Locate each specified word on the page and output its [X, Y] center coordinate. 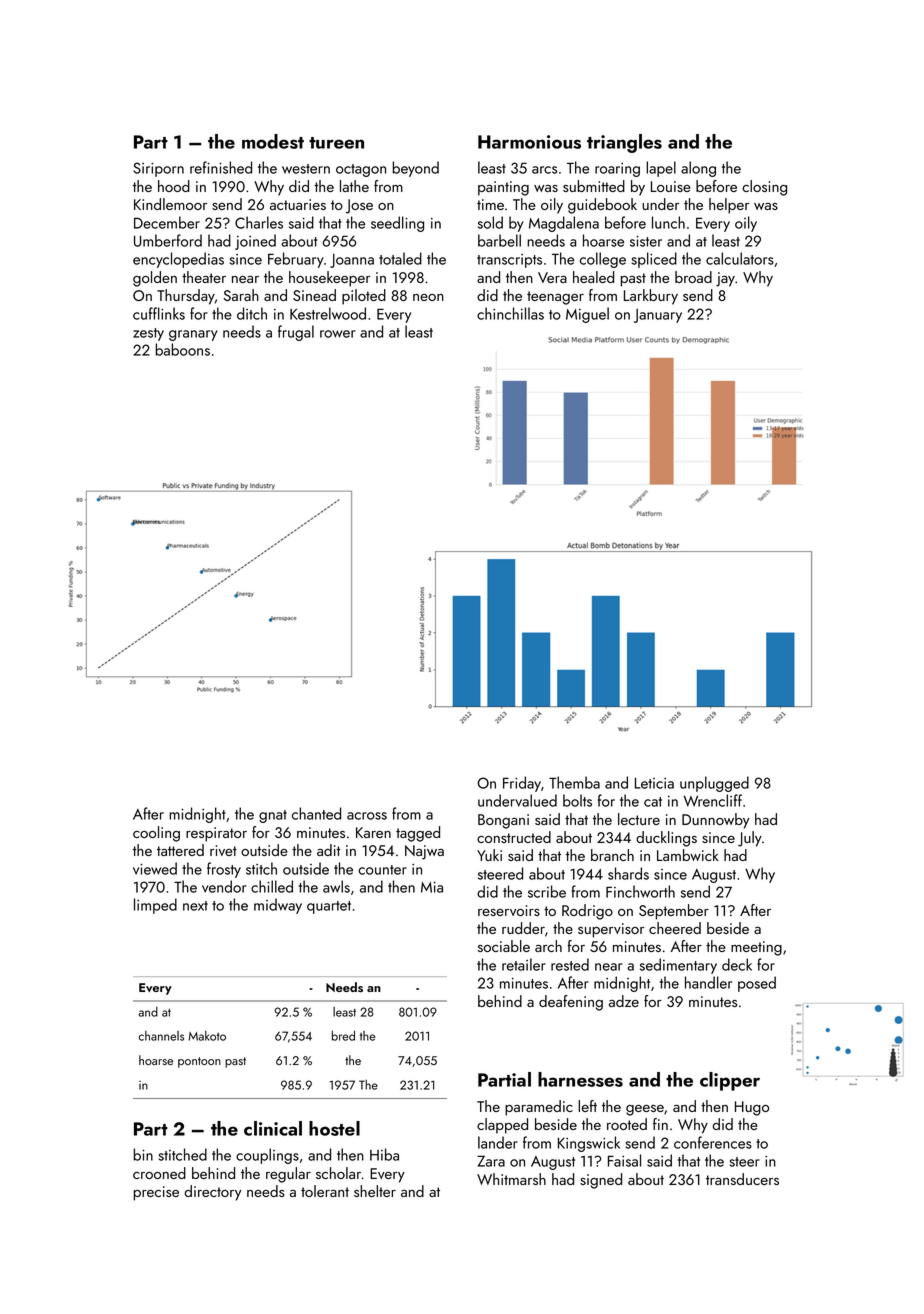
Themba [574, 782]
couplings [267, 1156]
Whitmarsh [511, 1179]
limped [155, 906]
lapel [661, 169]
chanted [316, 813]
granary [193, 335]
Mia [432, 887]
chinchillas [510, 313]
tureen [336, 143]
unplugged [714, 784]
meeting [756, 948]
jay [725, 279]
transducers [742, 1179]
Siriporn [158, 169]
